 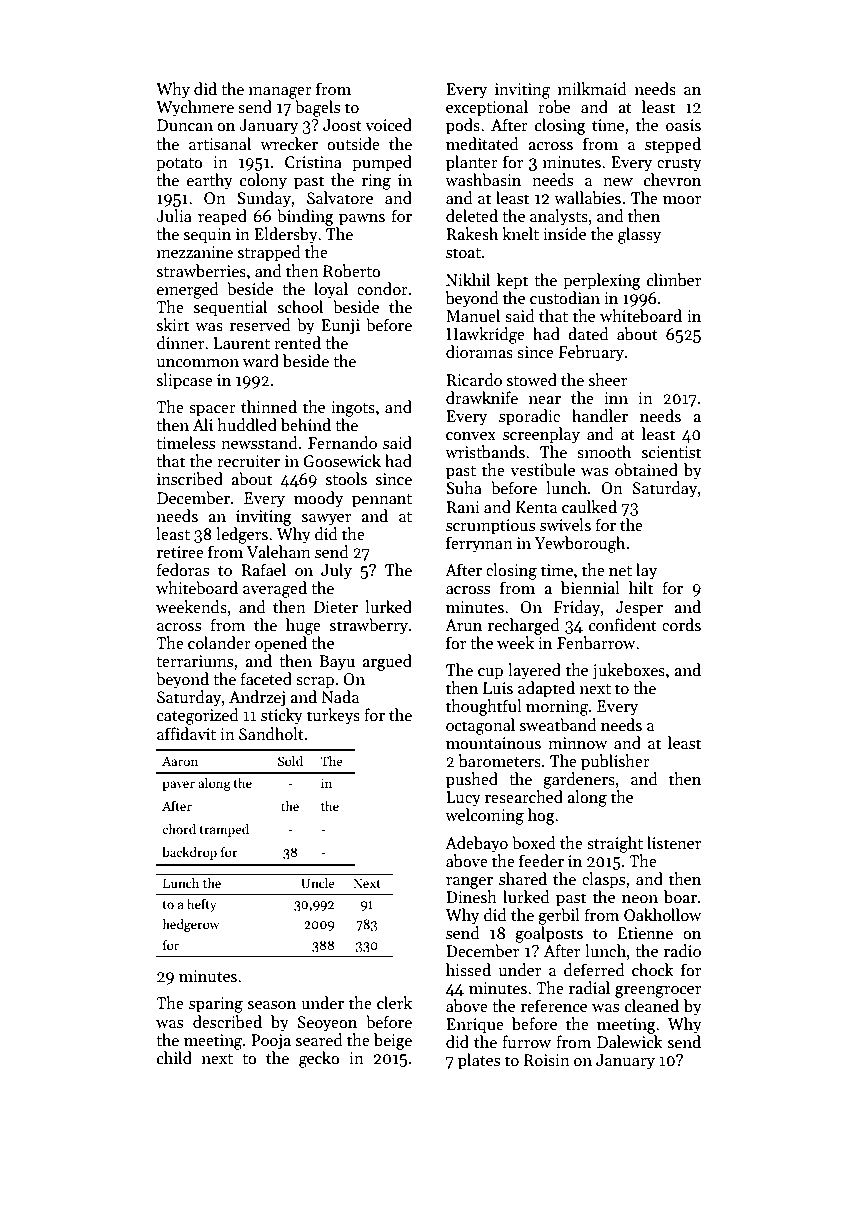 I want to click on Ali, so click(x=203, y=424).
